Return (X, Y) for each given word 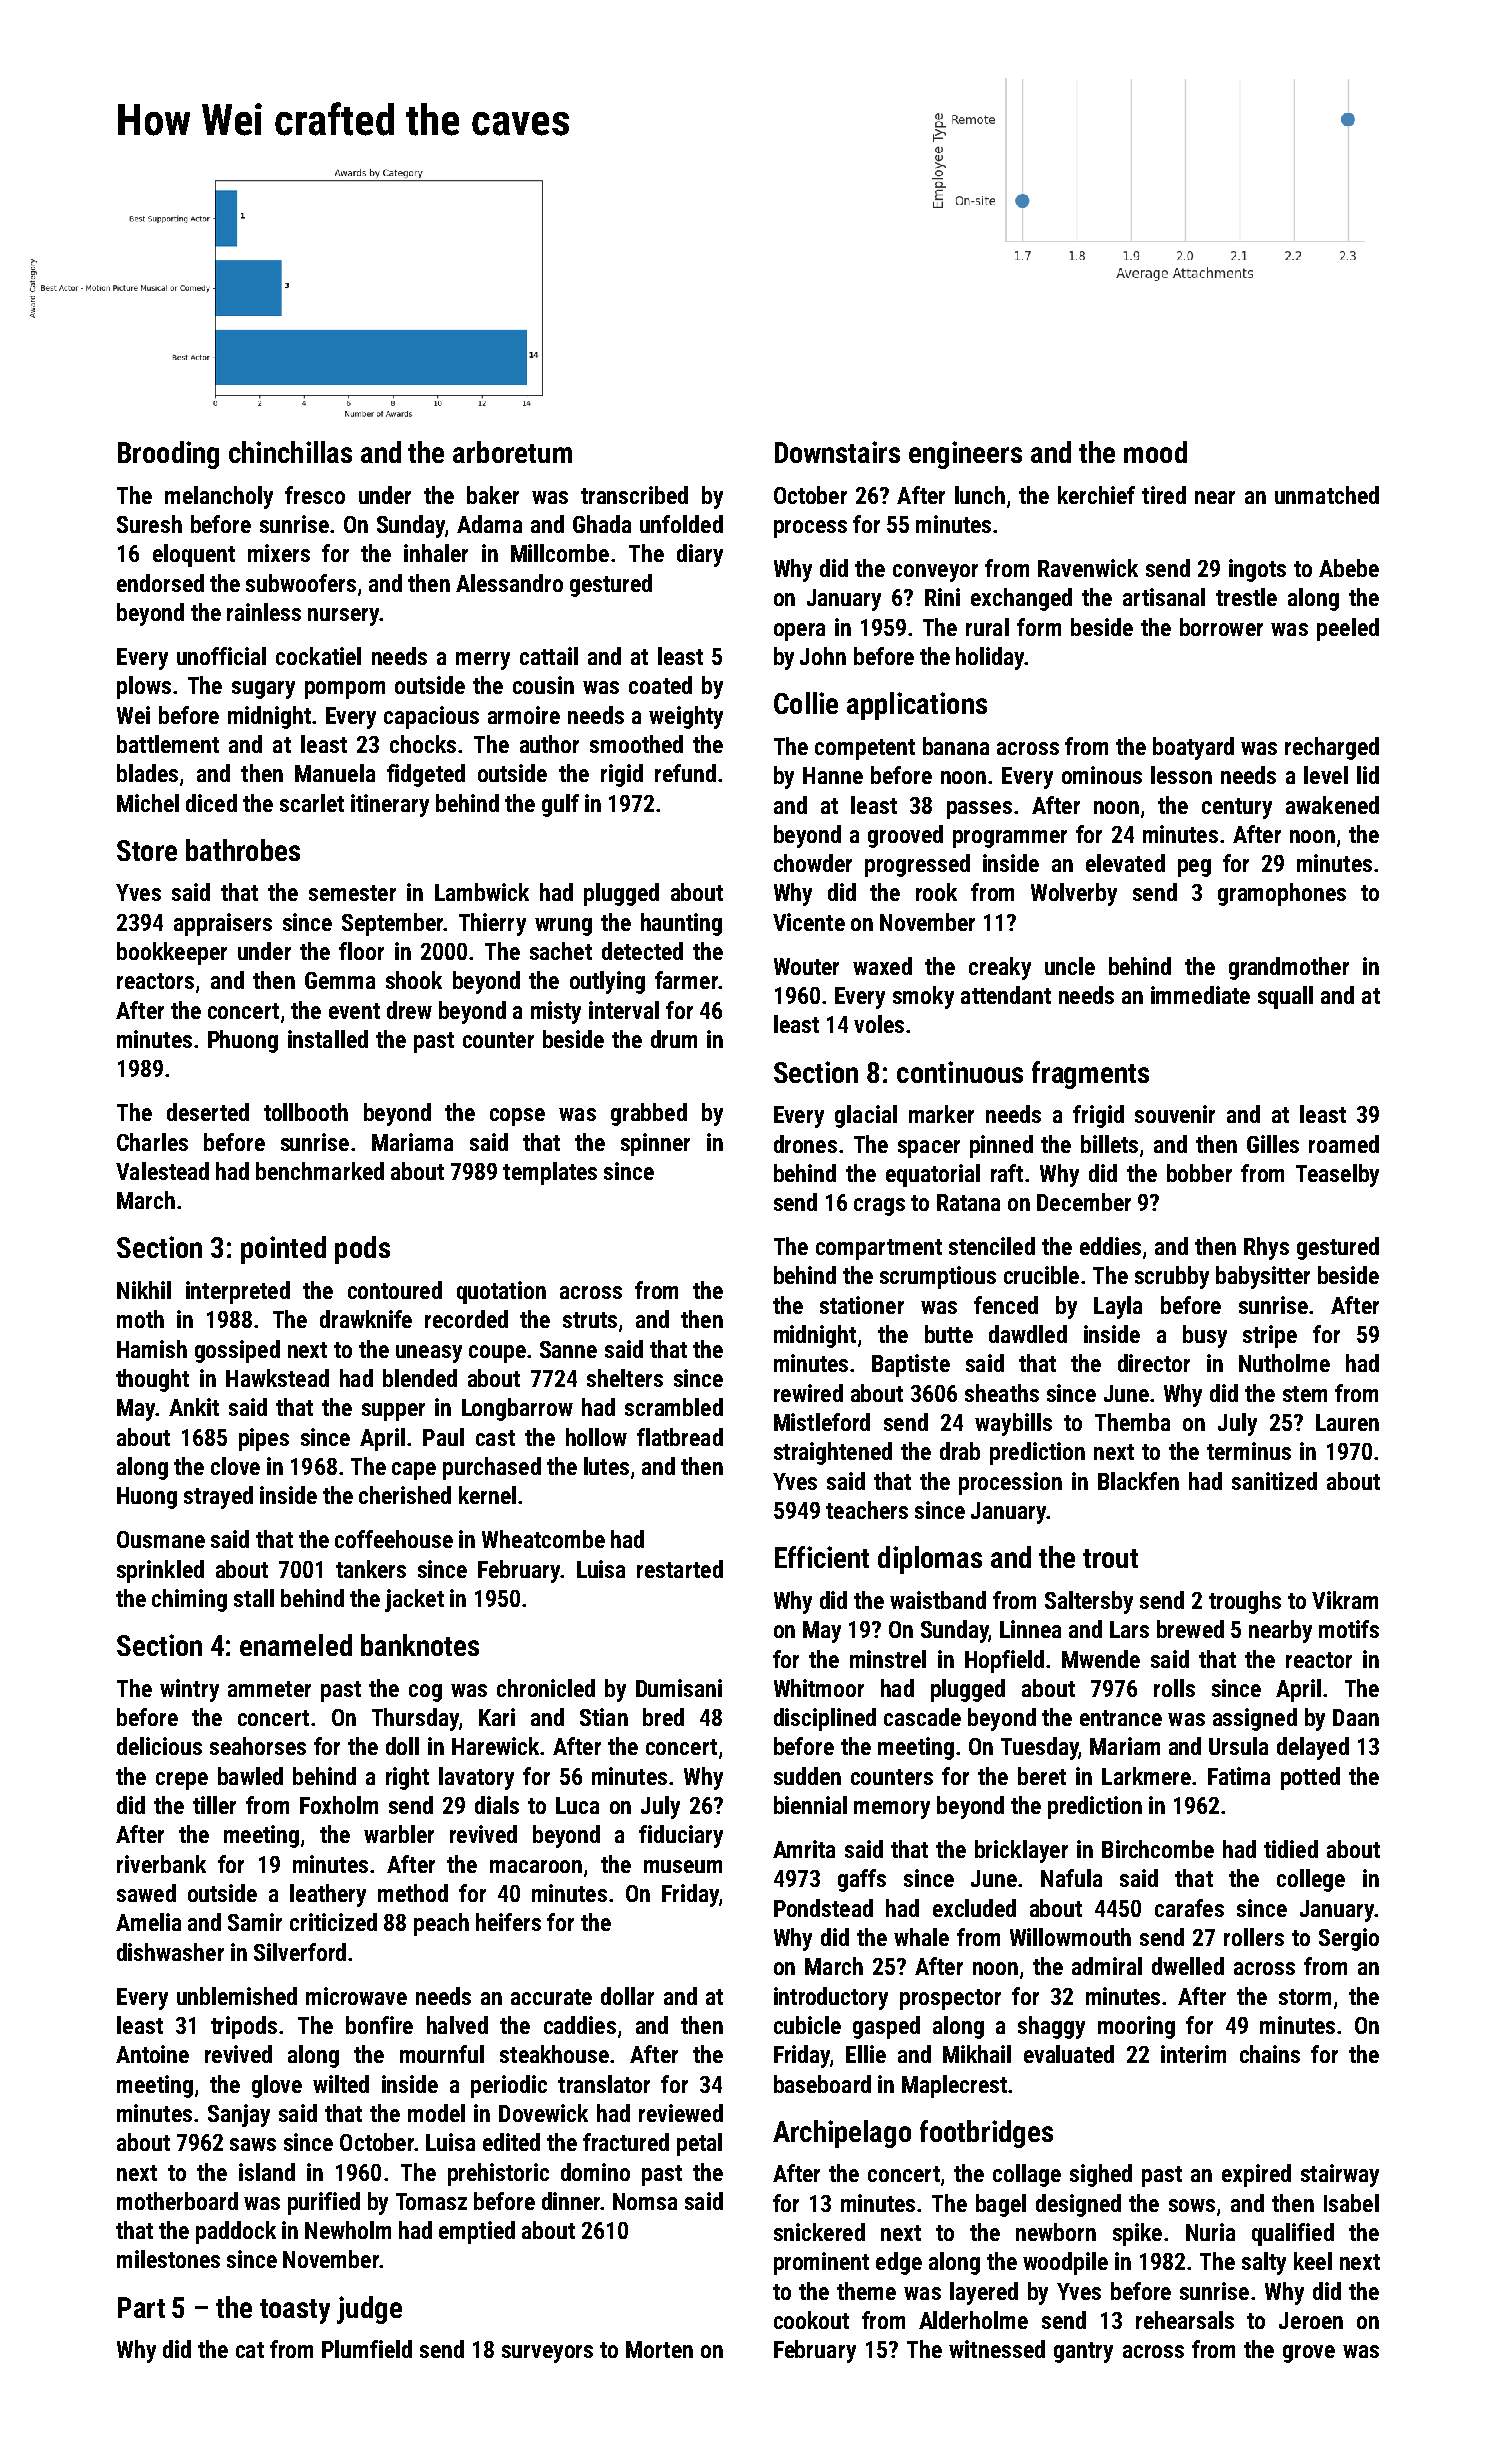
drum (674, 1039)
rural (987, 627)
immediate (1200, 995)
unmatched (1327, 495)
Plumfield (367, 2349)
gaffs (862, 1880)
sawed (146, 1893)
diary (700, 555)
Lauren (1347, 1422)
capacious (431, 717)
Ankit (194, 1407)
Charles (152, 1142)
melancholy (219, 497)
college (1311, 1880)
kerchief (1096, 495)
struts (590, 1320)
